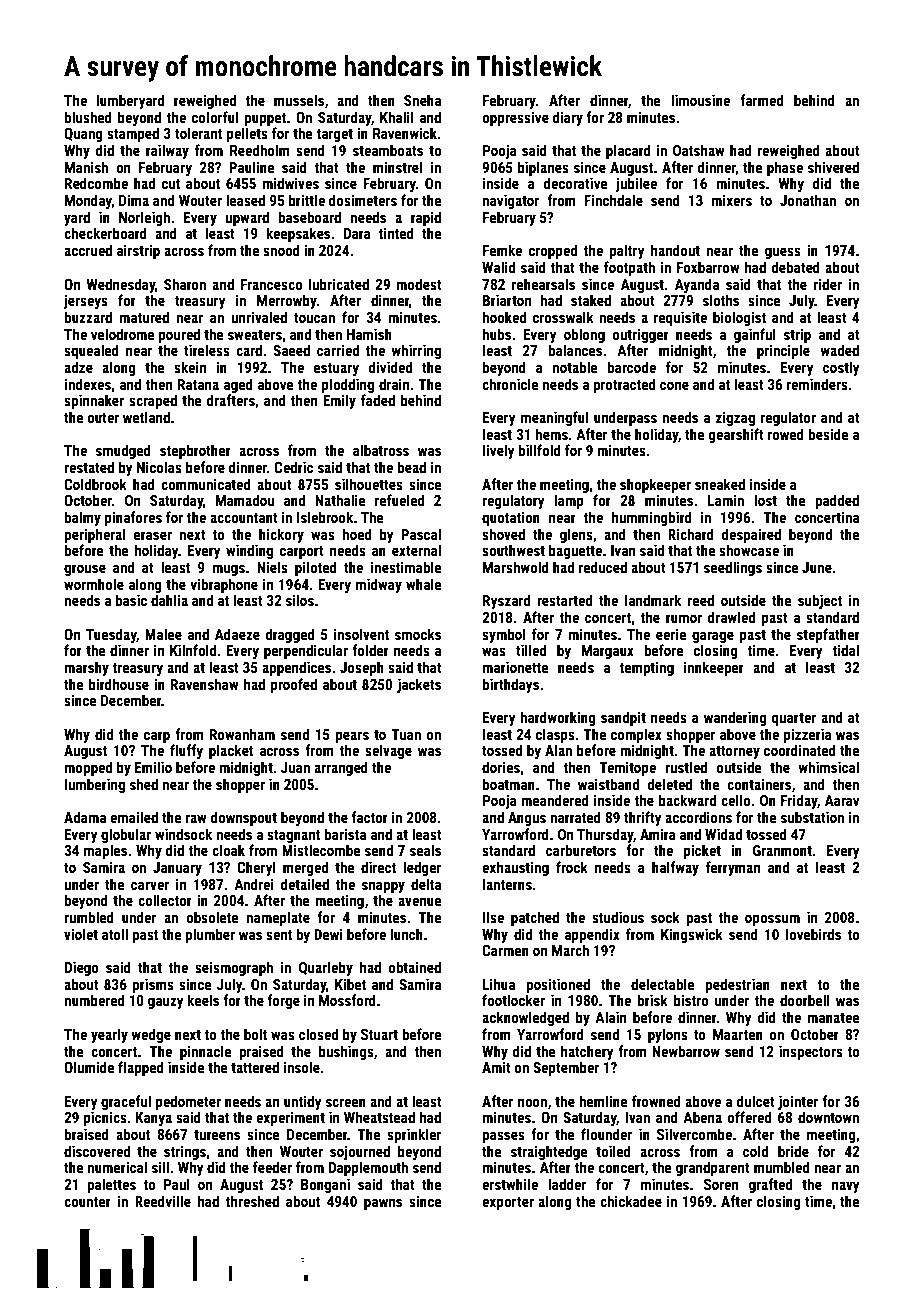  I want to click on restarted, so click(564, 600).
